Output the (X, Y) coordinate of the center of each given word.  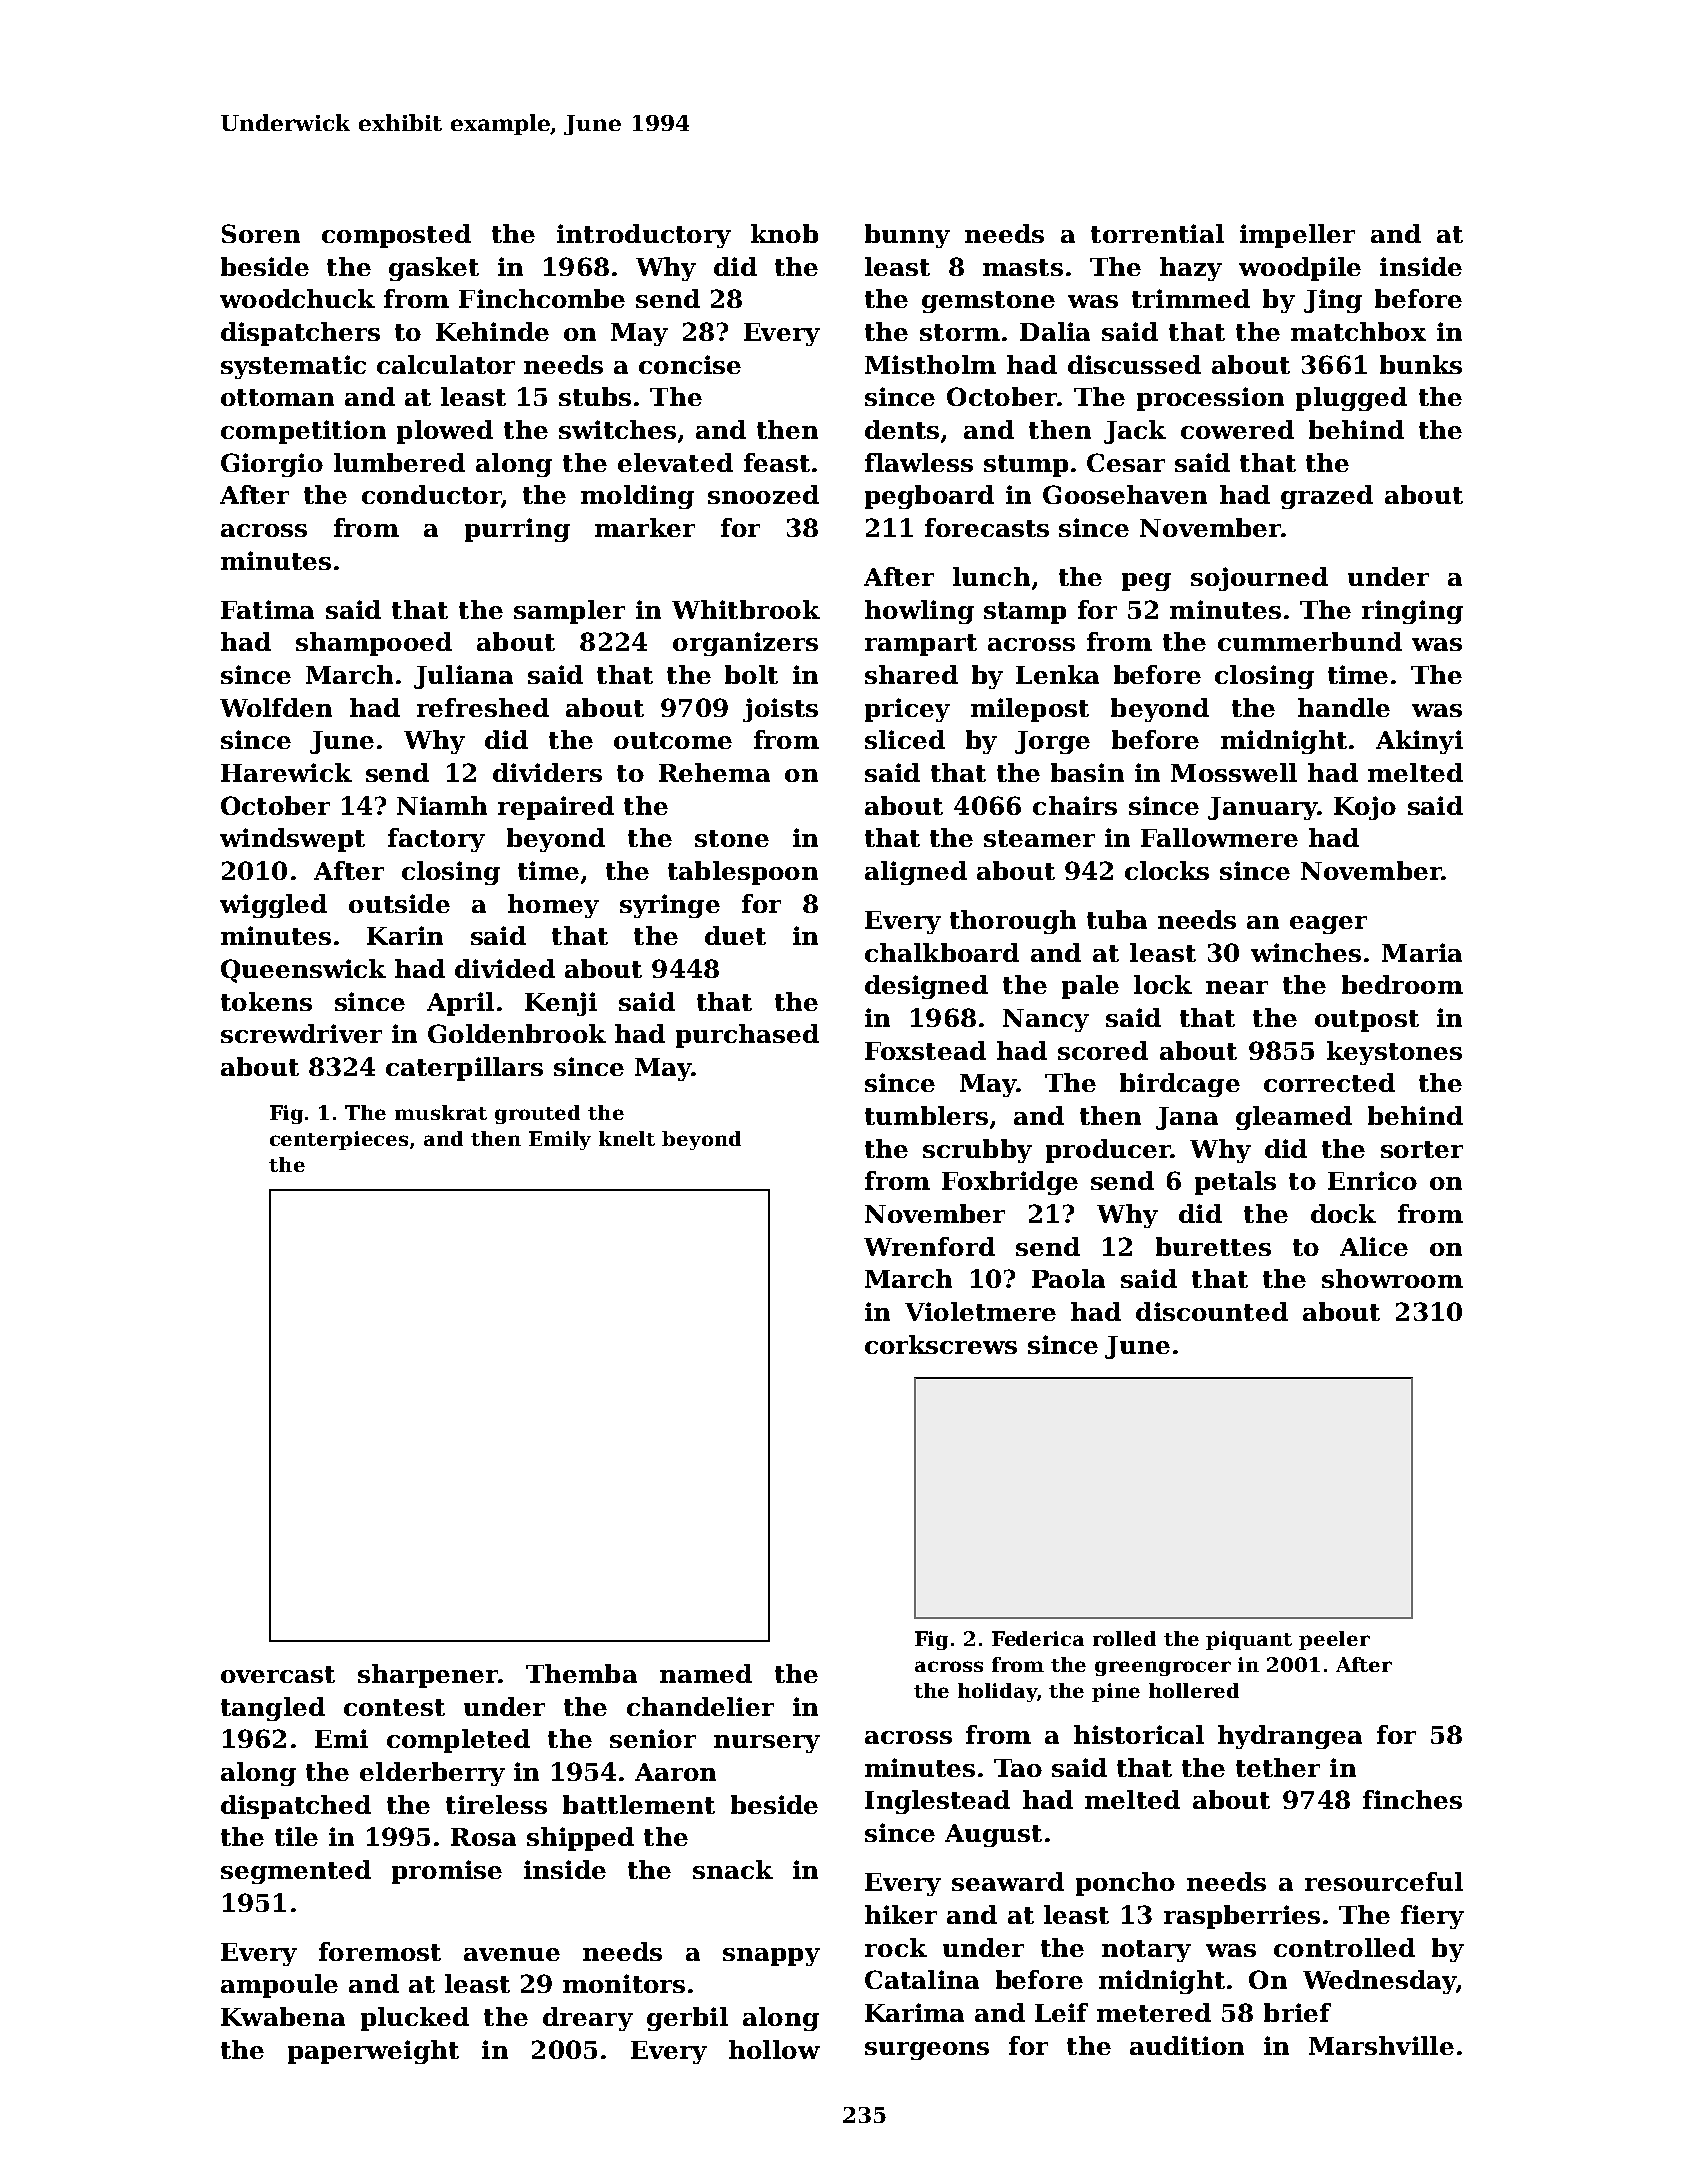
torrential (1157, 233)
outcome (673, 740)
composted (396, 236)
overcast (278, 1674)
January (1262, 808)
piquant (1249, 1640)
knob (784, 233)
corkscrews (941, 1344)
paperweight (373, 2052)
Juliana (463, 677)
